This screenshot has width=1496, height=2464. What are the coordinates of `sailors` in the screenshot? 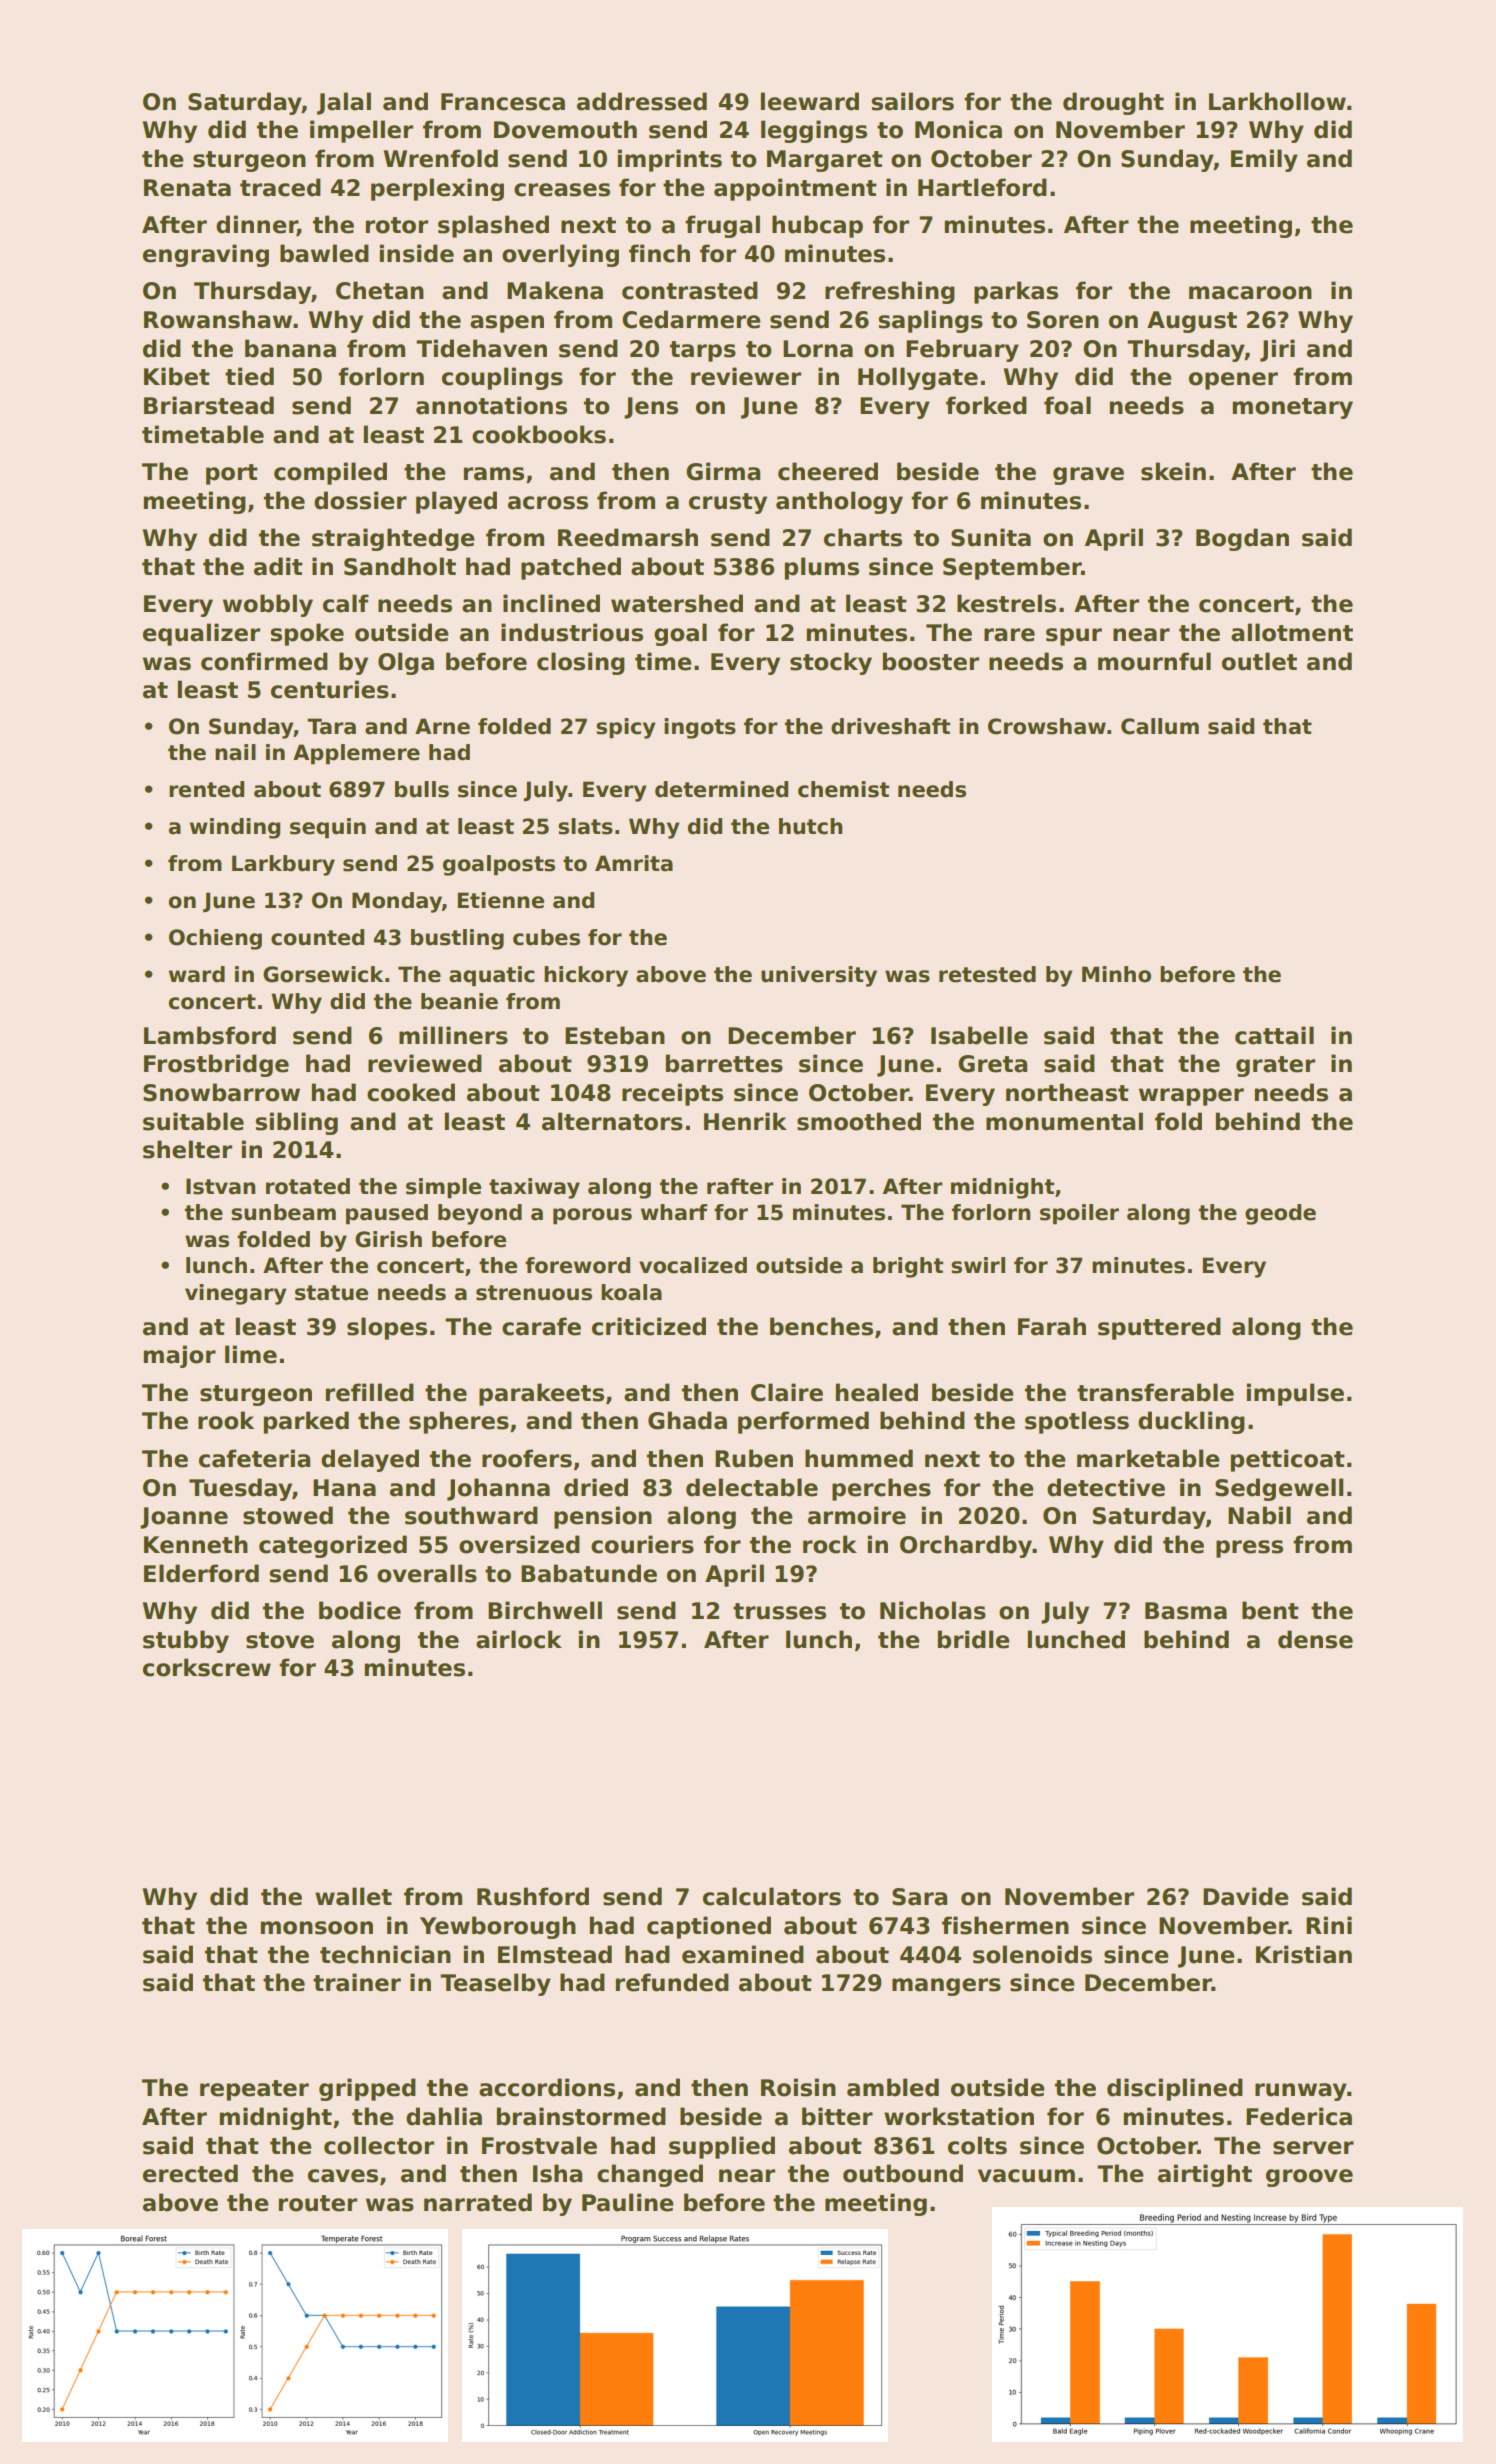 It's located at (912, 101).
